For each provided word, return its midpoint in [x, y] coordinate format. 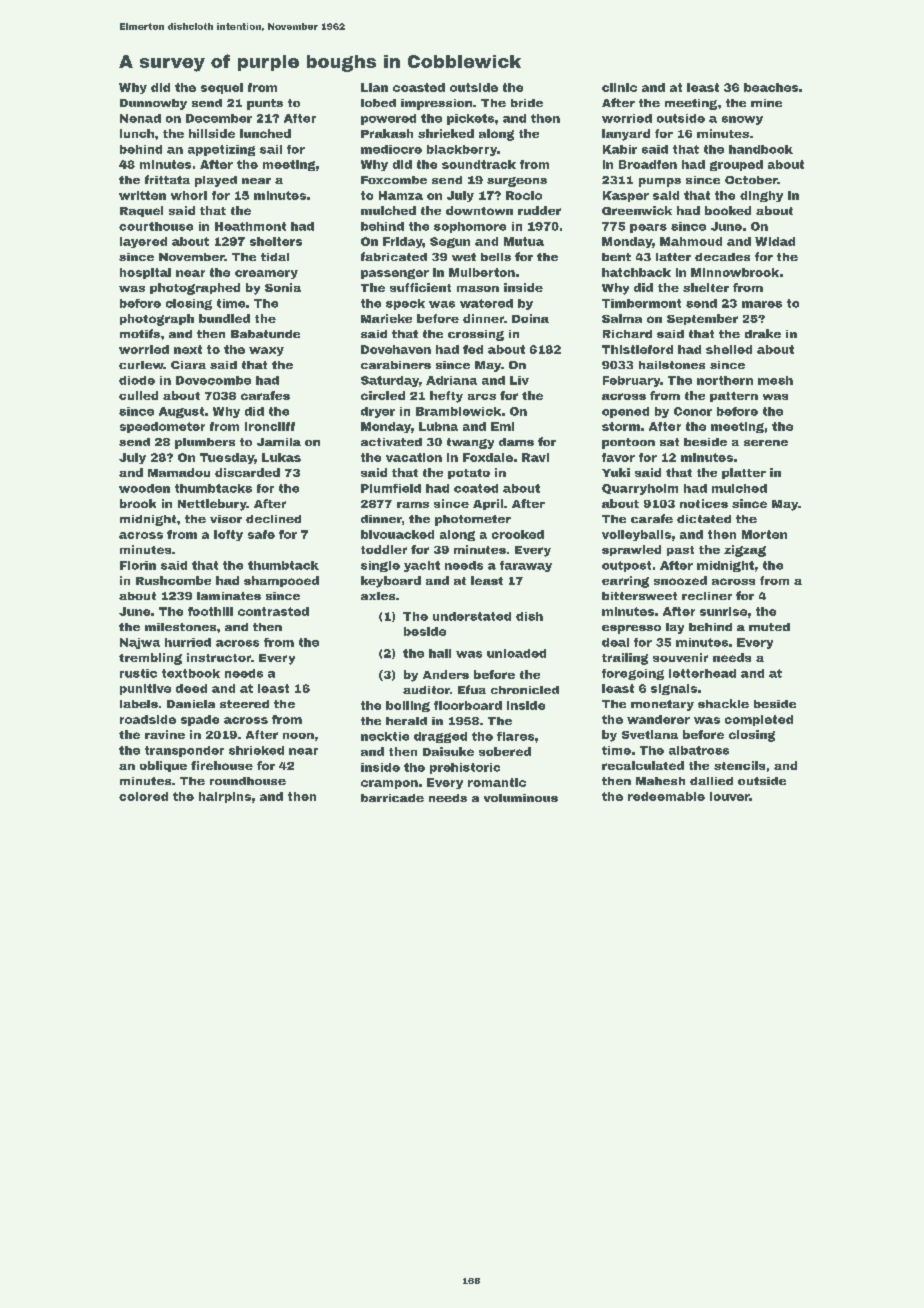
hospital [145, 273]
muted [769, 627]
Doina [530, 318]
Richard [627, 334]
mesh [775, 380]
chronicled [525, 690]
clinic [619, 87]
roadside [148, 719]
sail [271, 149]
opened [625, 412]
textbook [191, 673]
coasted [419, 87]
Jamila [279, 442]
